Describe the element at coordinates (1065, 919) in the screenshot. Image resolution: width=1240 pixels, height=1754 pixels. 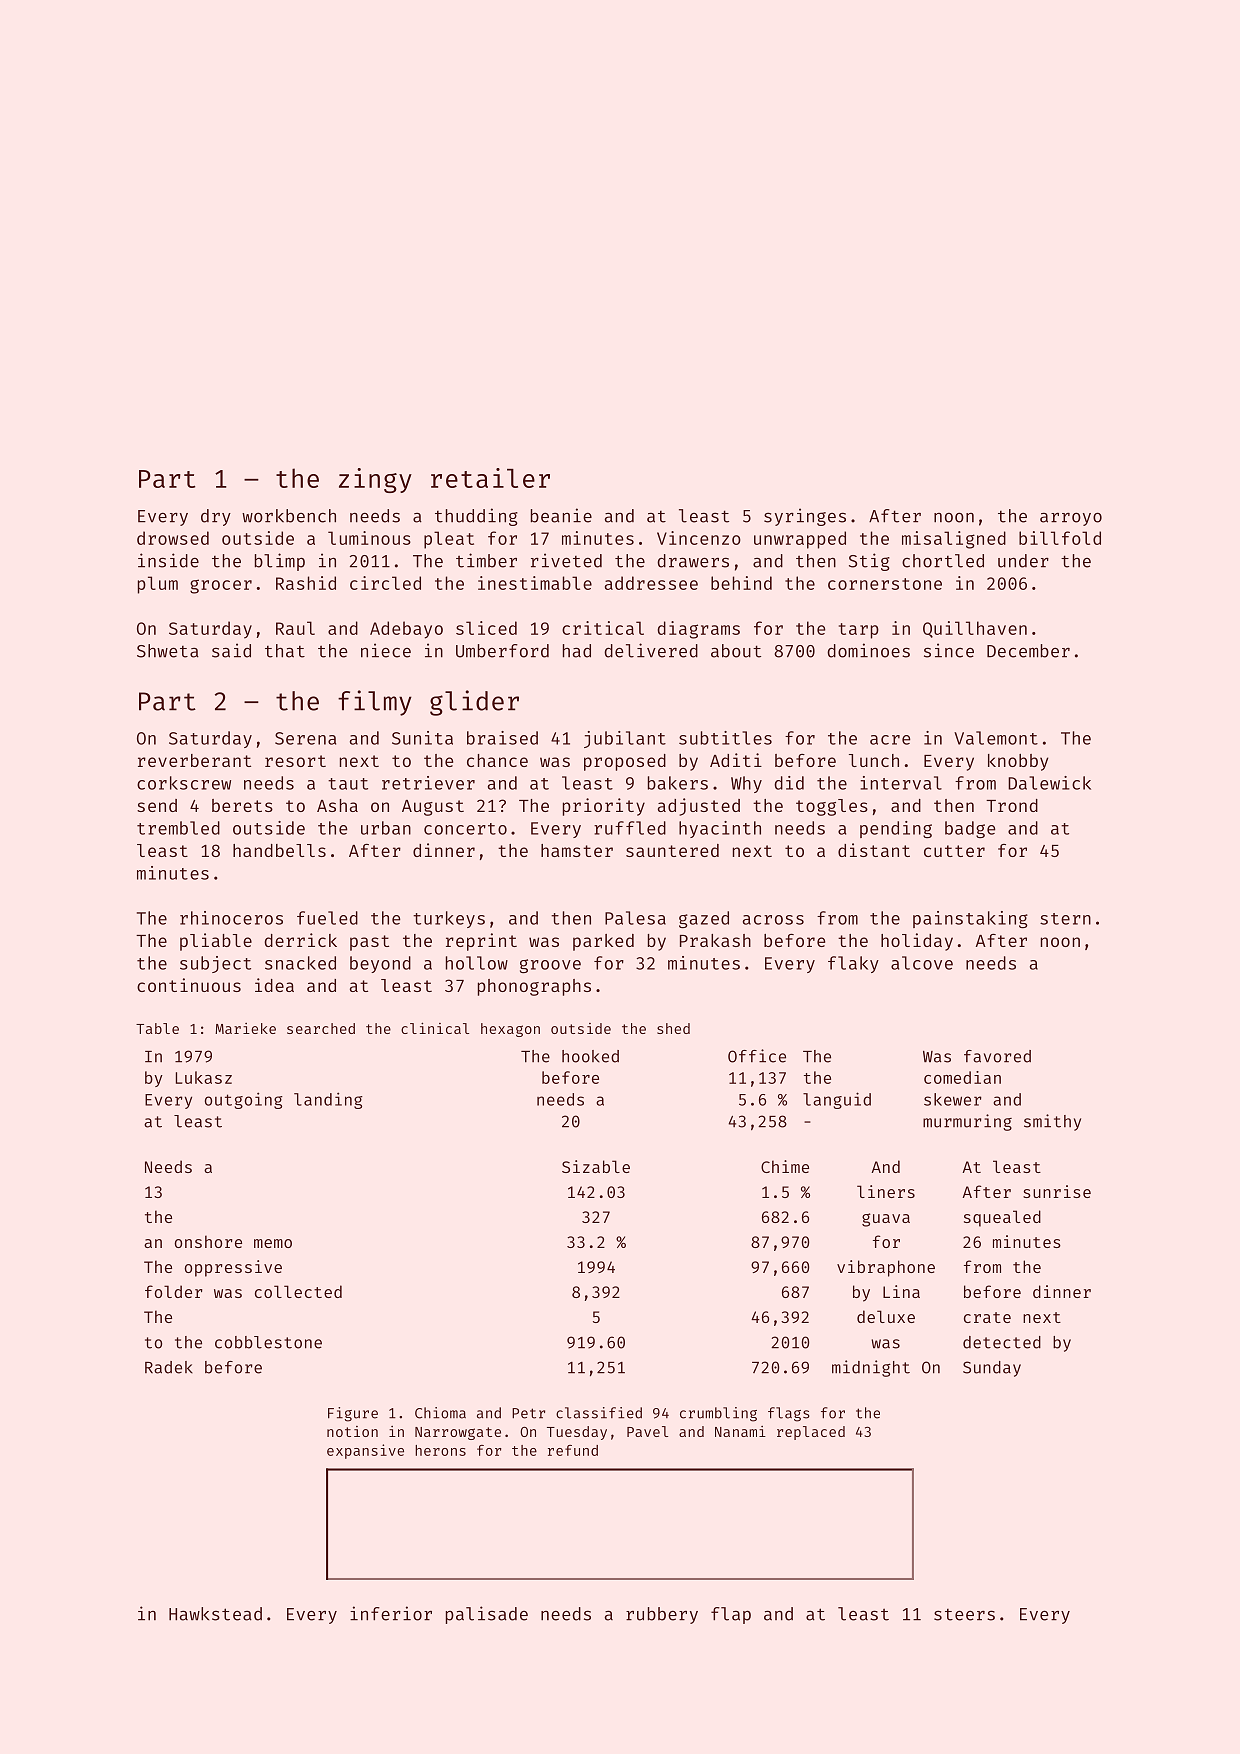
I see `stern` at that location.
